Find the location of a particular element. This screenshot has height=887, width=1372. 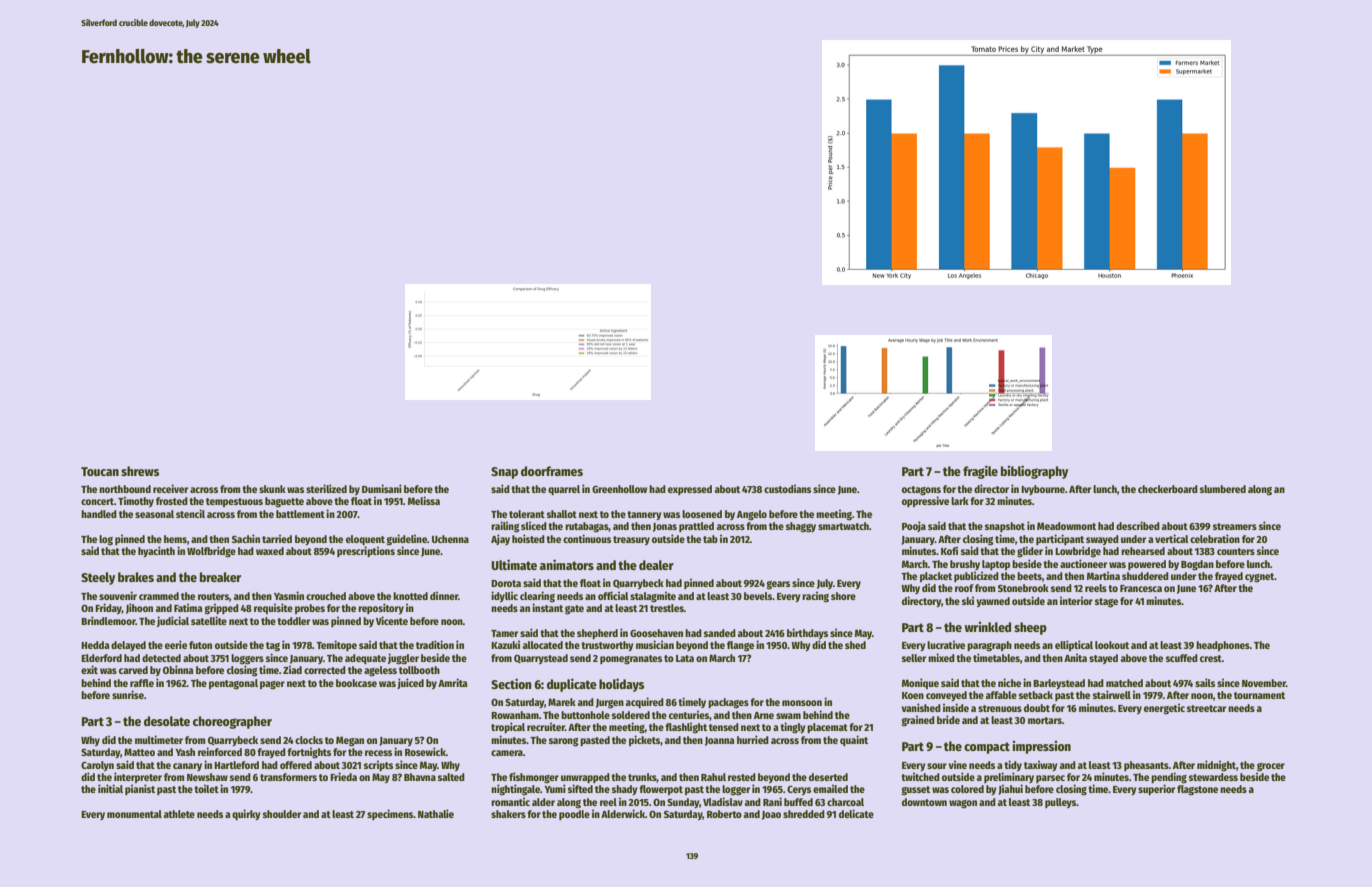

Kofi is located at coordinates (949, 550).
